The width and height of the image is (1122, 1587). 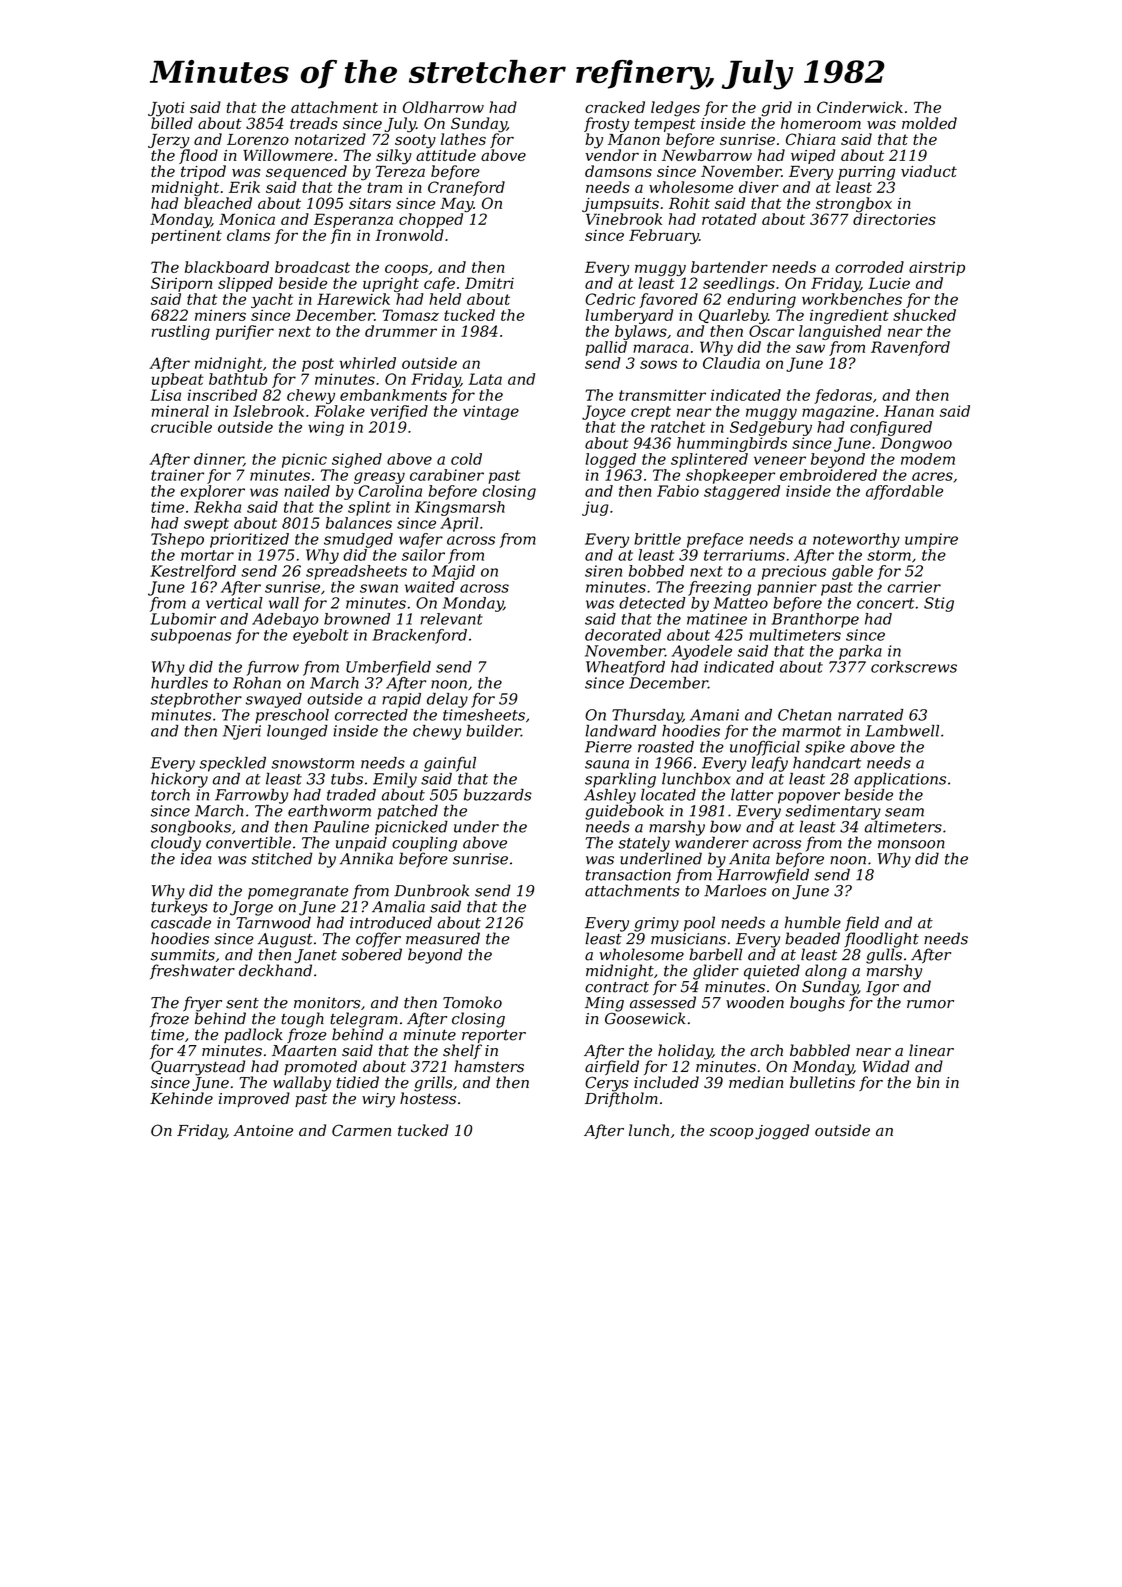 What do you see at coordinates (176, 844) in the image?
I see `cloudy` at bounding box center [176, 844].
